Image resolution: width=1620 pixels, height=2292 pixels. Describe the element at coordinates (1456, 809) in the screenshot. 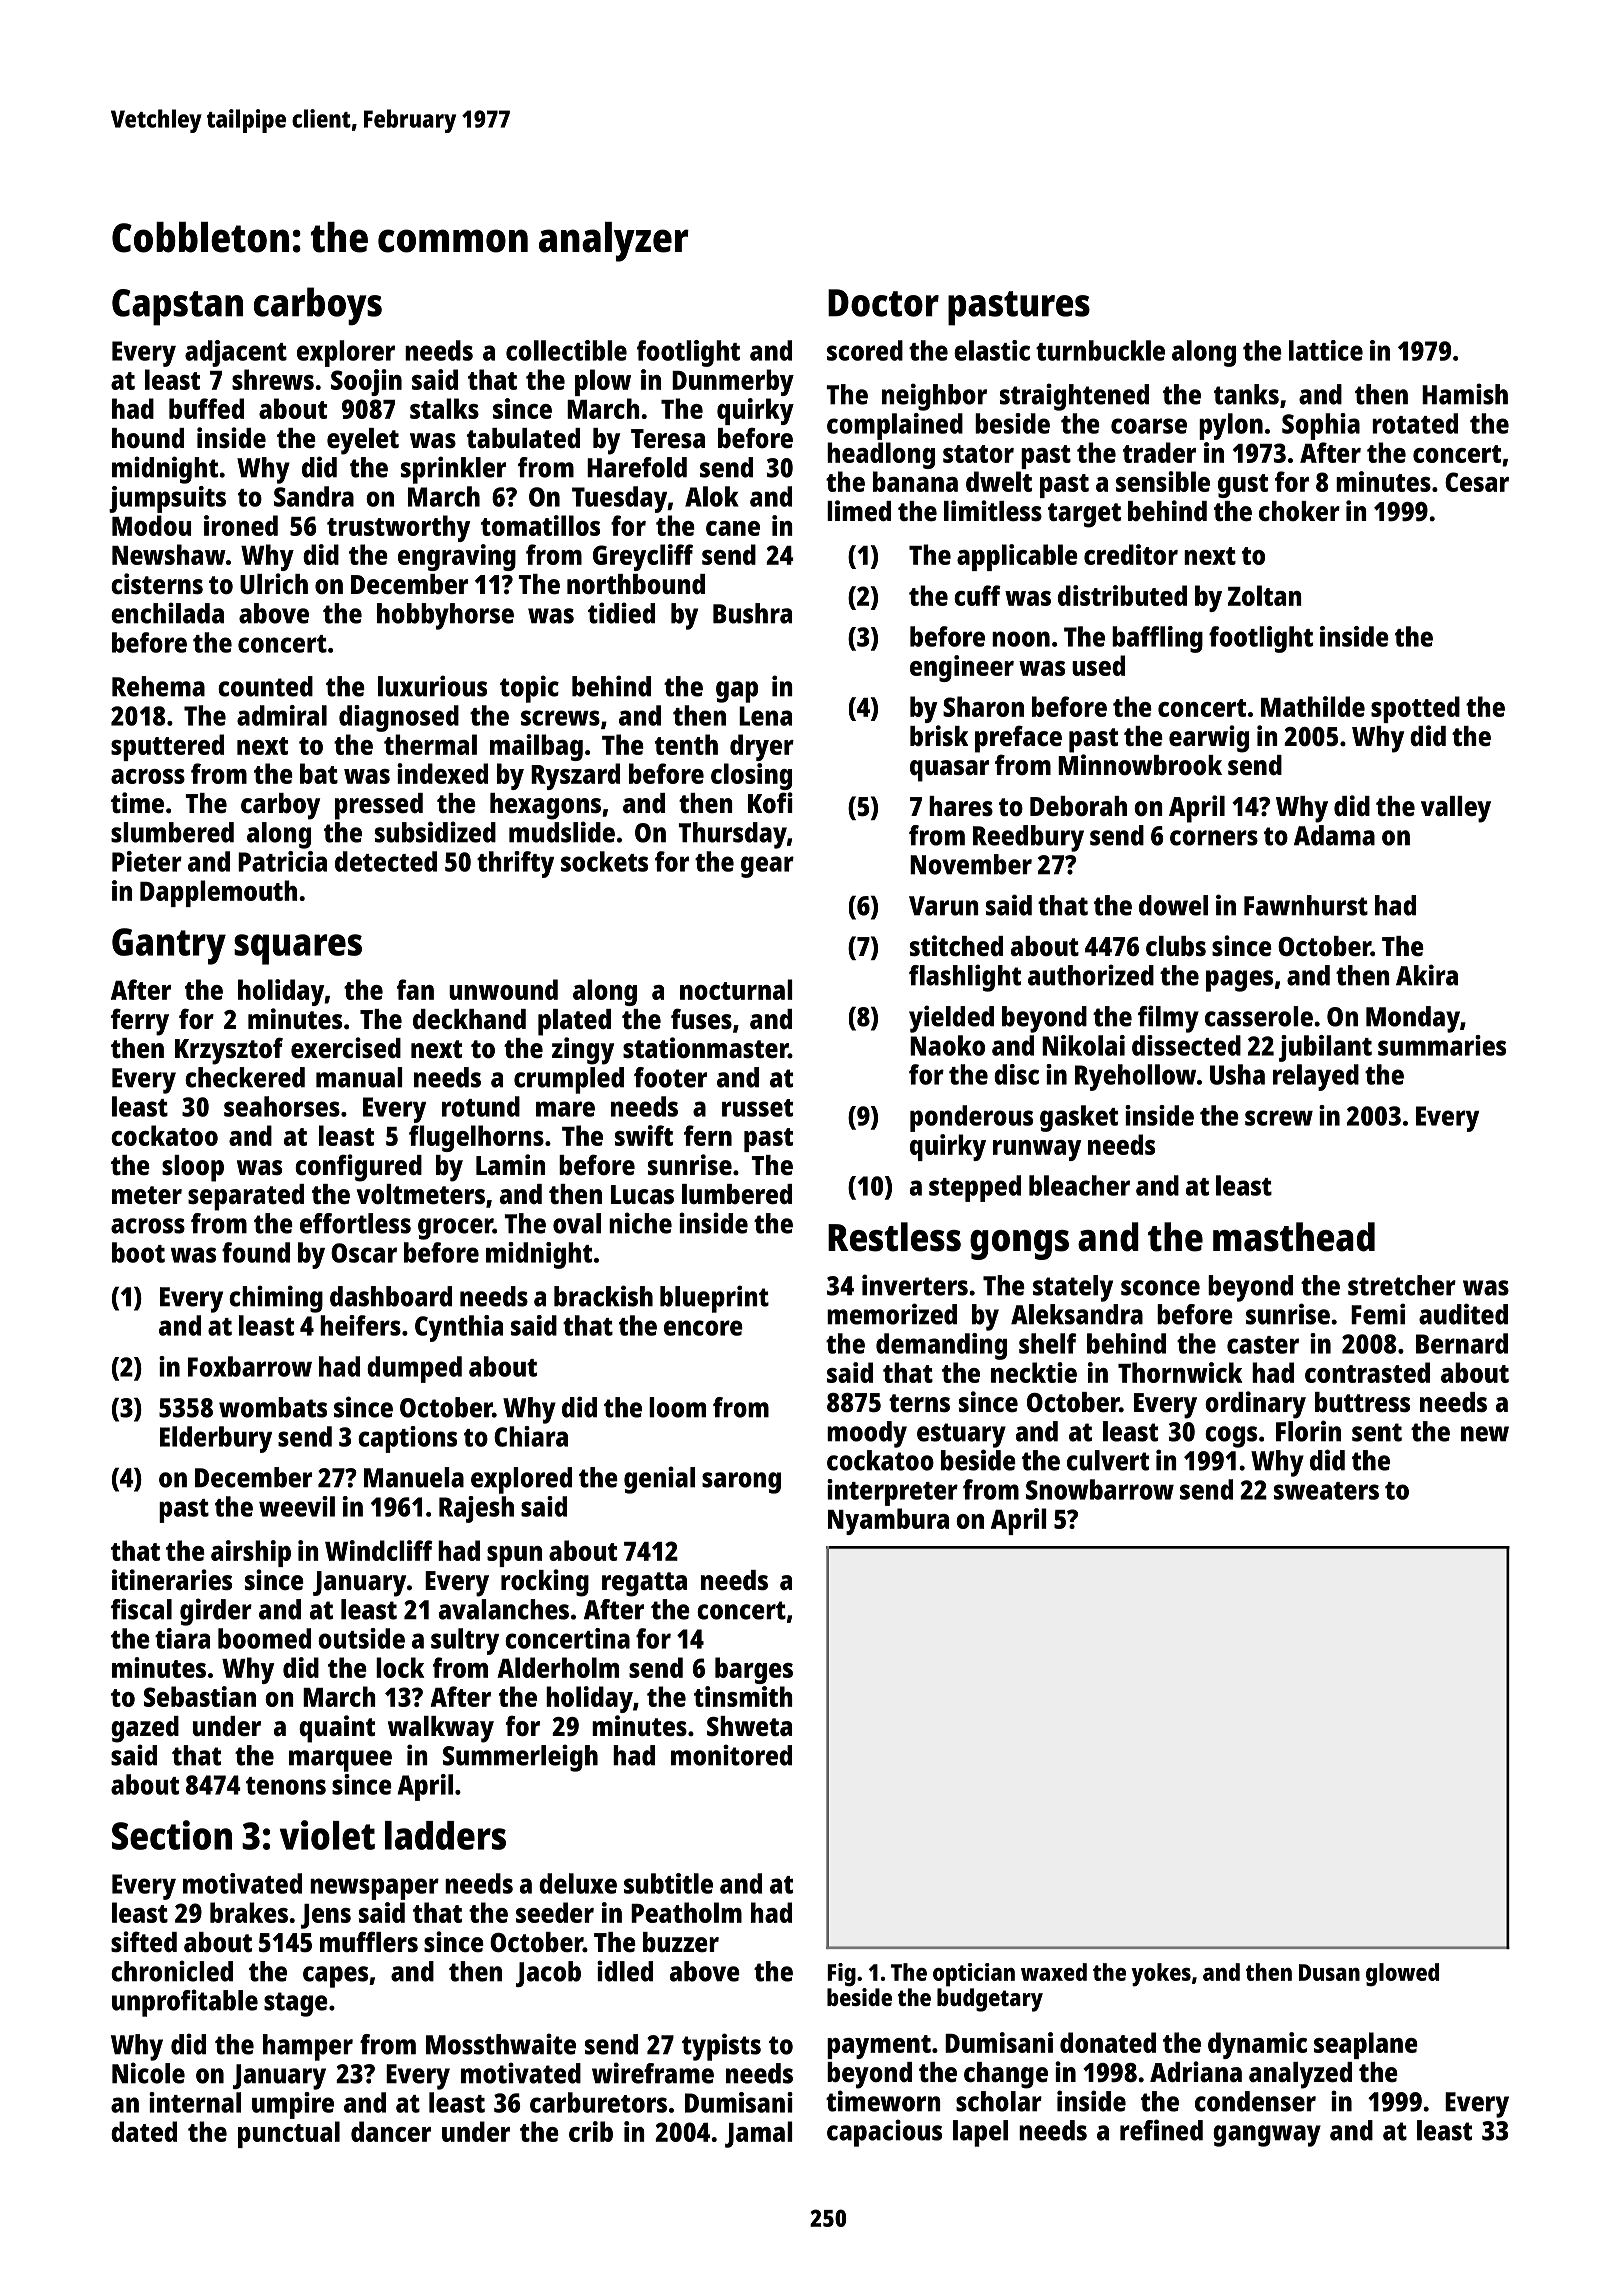

I see `valley` at that location.
